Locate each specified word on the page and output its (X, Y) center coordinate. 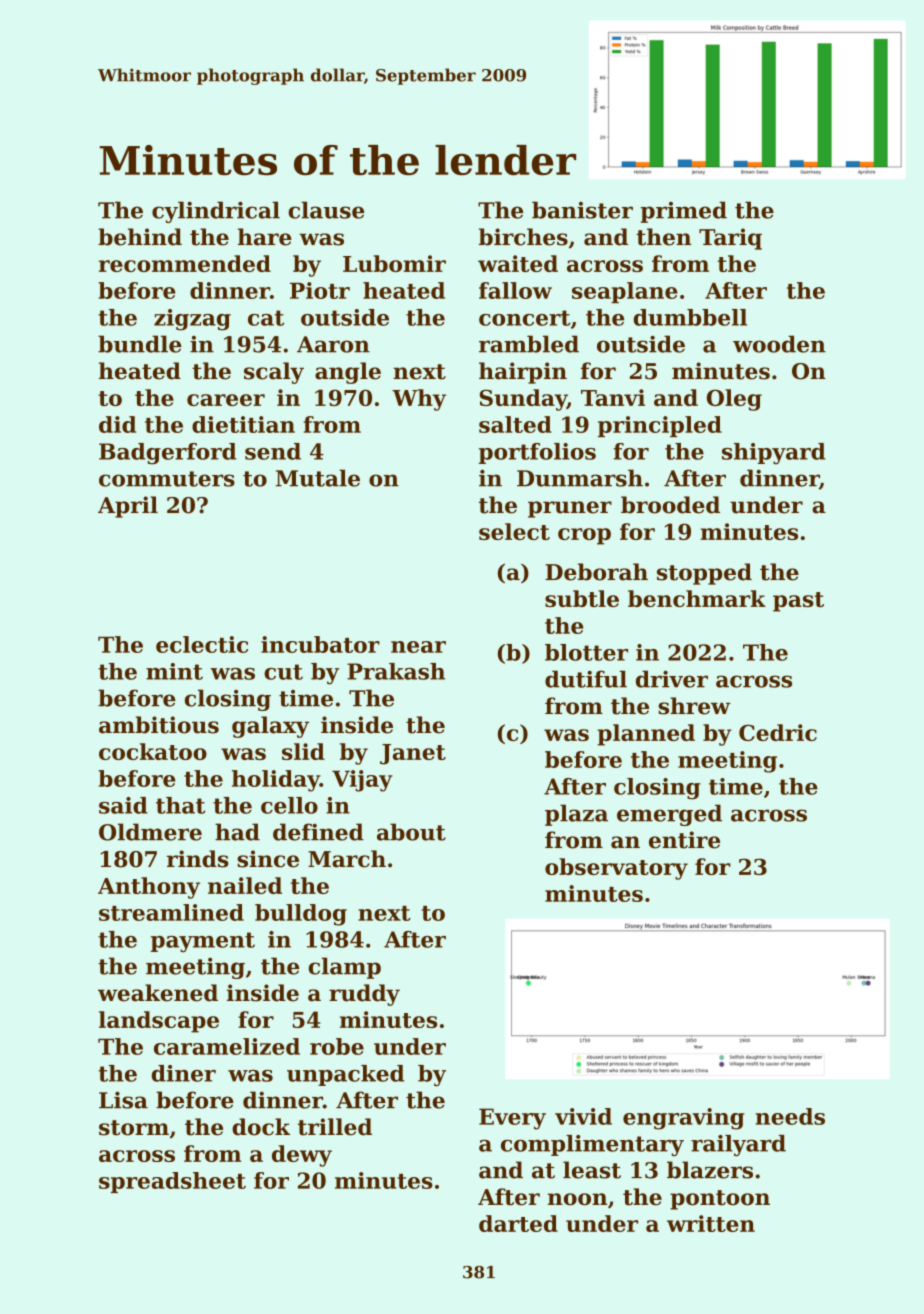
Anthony (149, 888)
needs (790, 1116)
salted (515, 424)
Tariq (730, 239)
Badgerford (168, 454)
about (411, 832)
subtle (582, 598)
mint (174, 671)
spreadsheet (172, 1182)
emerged (669, 815)
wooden (779, 344)
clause (326, 210)
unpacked (345, 1075)
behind (140, 237)
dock (261, 1127)
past (798, 602)
